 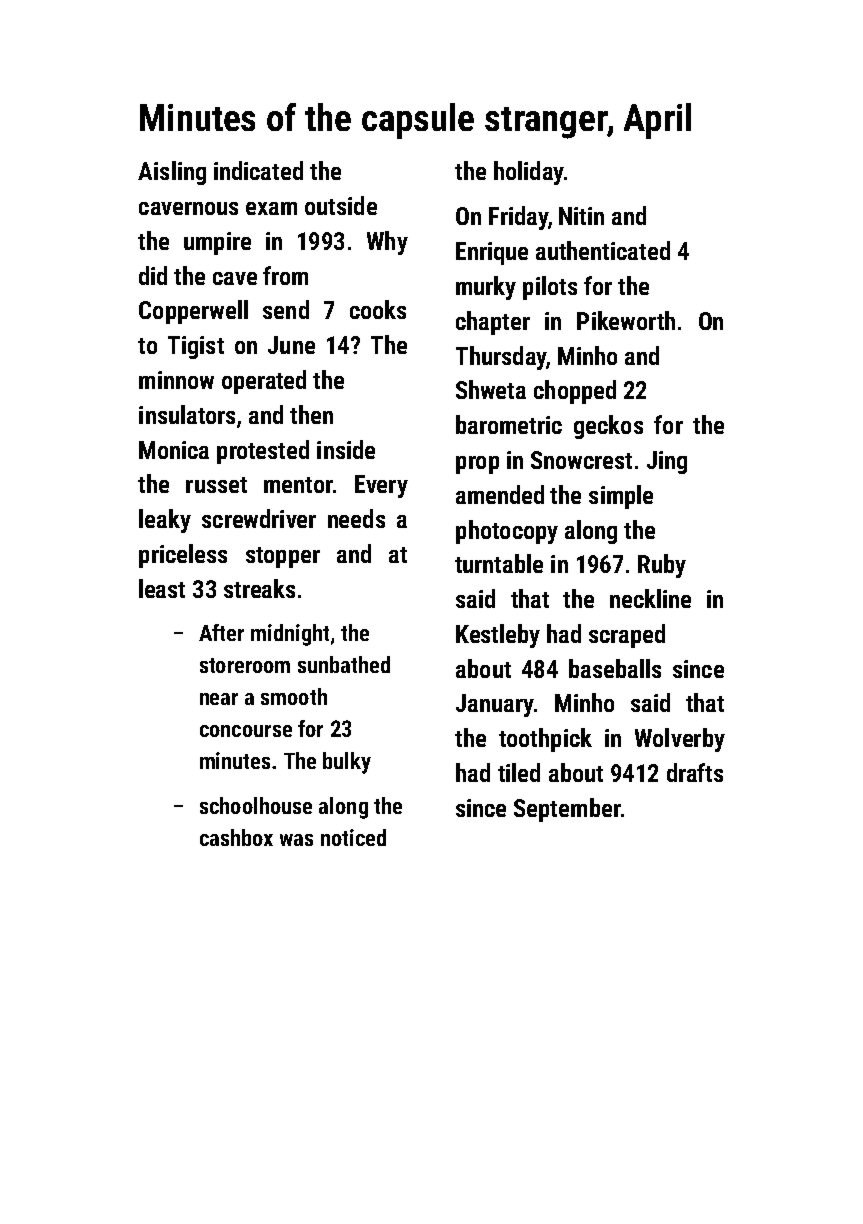 What do you see at coordinates (236, 837) in the page?
I see `cashbox` at bounding box center [236, 837].
